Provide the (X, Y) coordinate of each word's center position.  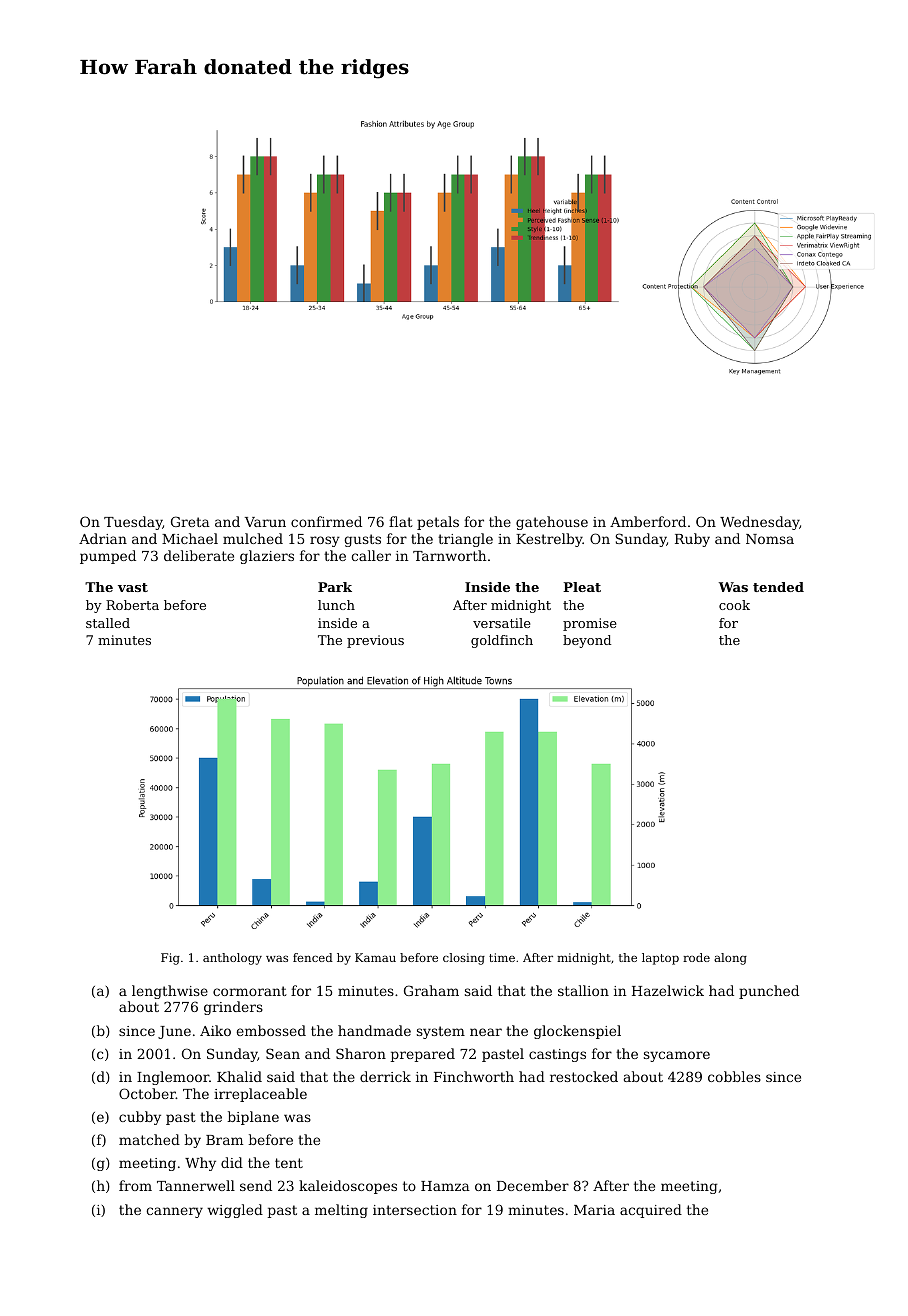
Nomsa (770, 539)
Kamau (375, 957)
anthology (232, 959)
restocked (584, 1076)
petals (438, 523)
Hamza (445, 1186)
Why (200, 1164)
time (502, 957)
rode (696, 957)
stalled (108, 623)
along (730, 959)
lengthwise (170, 992)
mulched (253, 538)
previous (375, 641)
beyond (587, 641)
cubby (140, 1118)
